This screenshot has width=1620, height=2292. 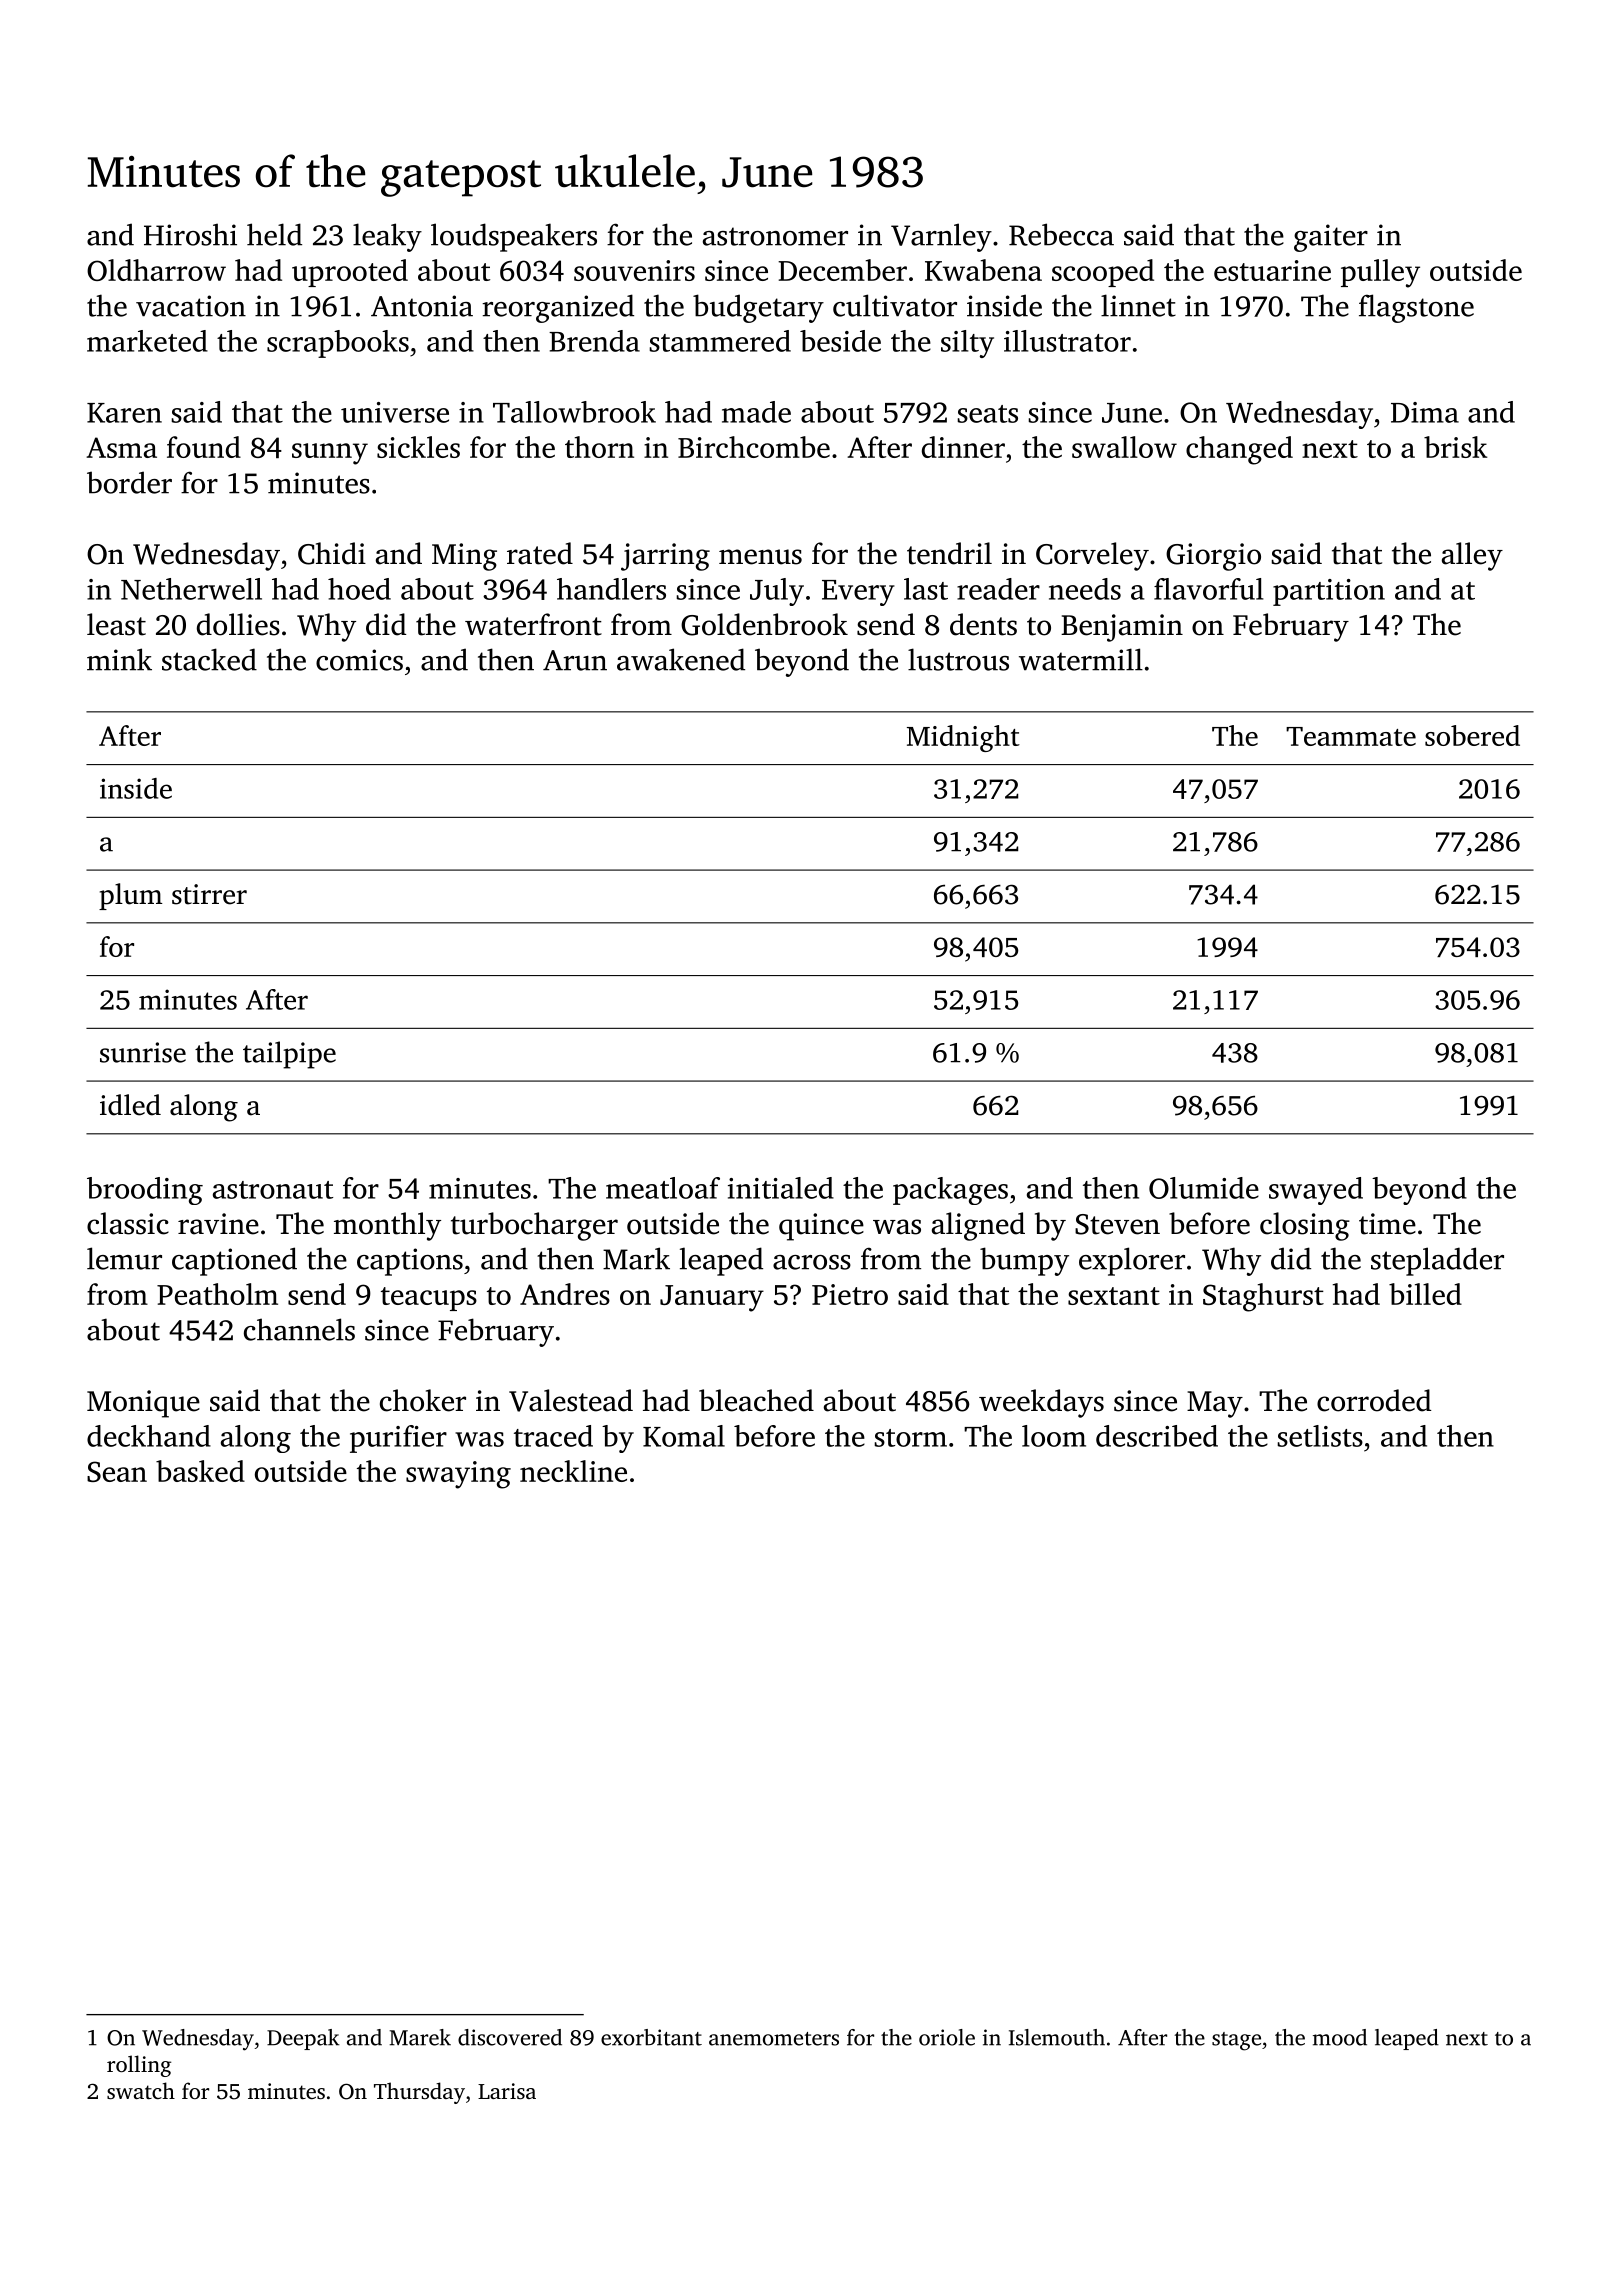 I want to click on gaiter, so click(x=1331, y=238).
